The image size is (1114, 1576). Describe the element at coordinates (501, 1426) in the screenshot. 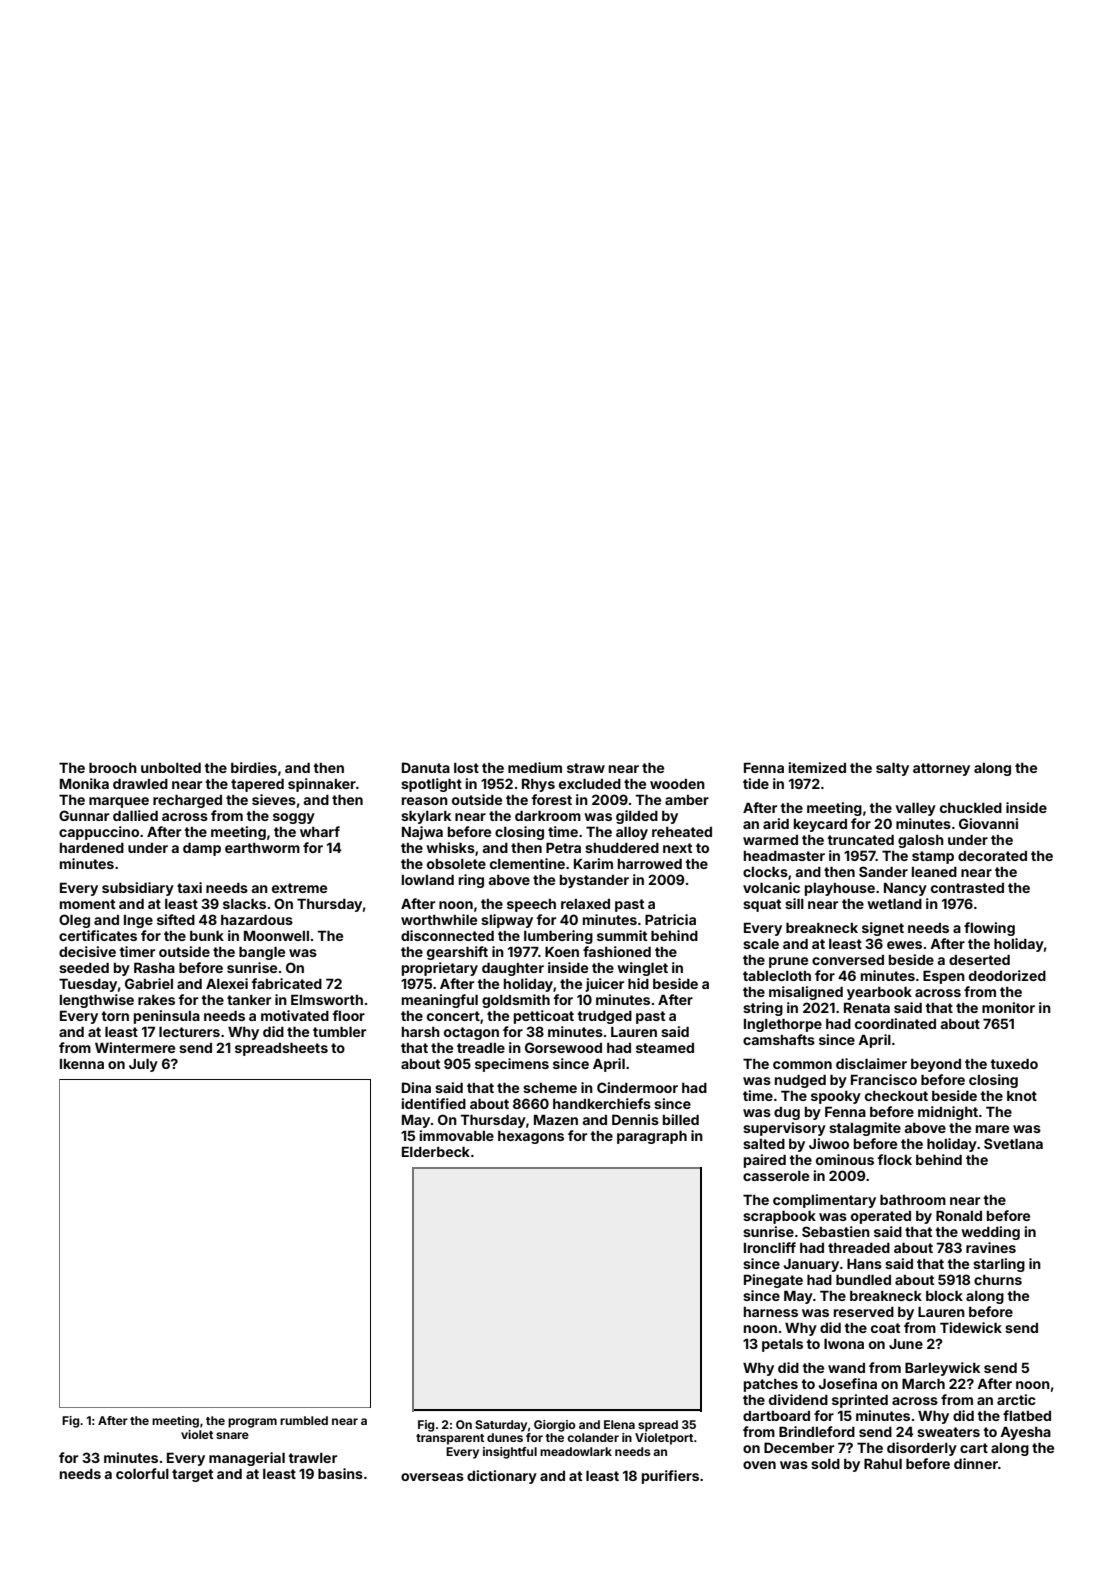

I see `Saturday` at that location.
